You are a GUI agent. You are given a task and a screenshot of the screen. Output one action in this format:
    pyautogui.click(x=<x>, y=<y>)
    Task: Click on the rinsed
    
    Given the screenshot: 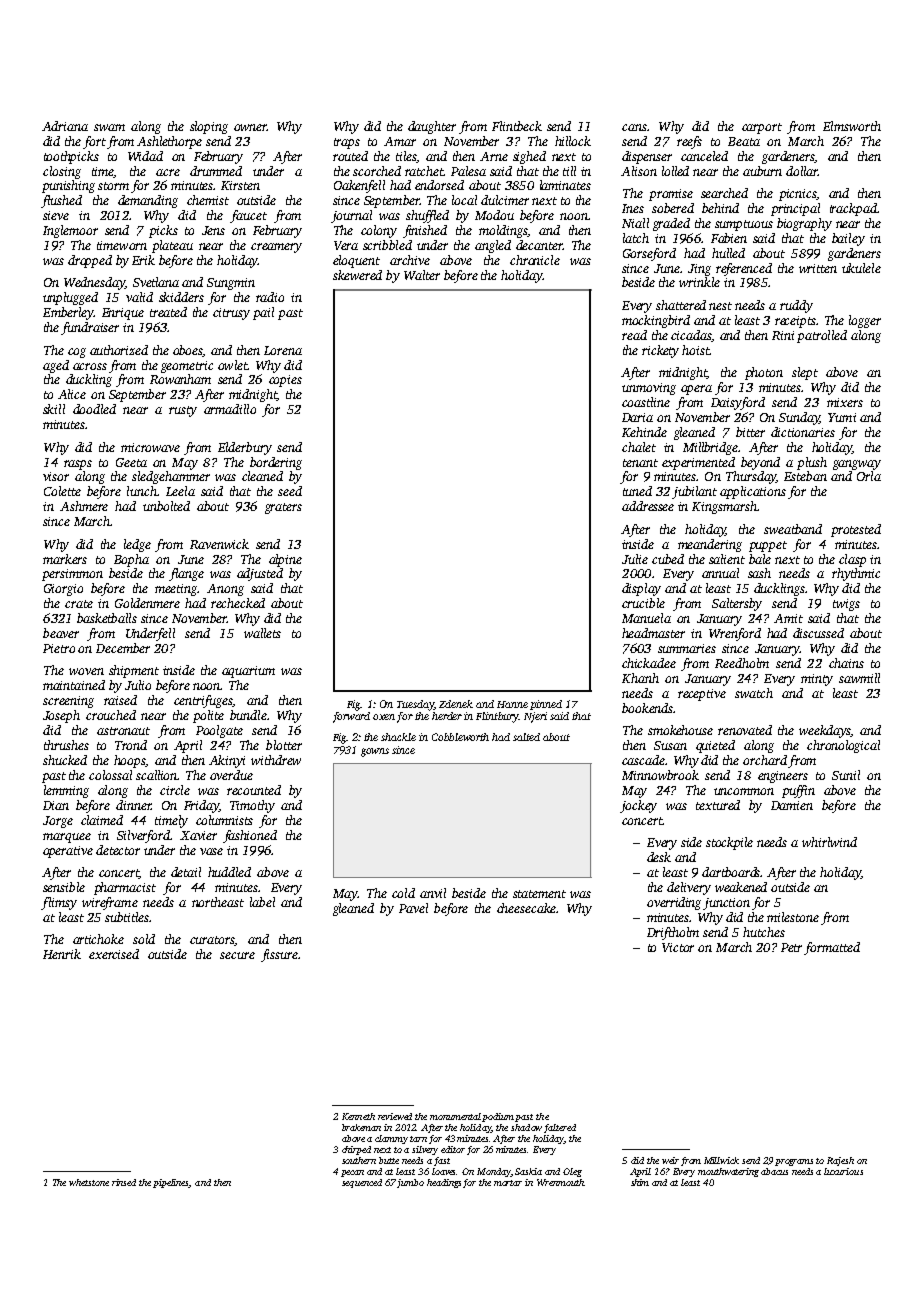 What is the action you would take?
    pyautogui.click(x=124, y=1182)
